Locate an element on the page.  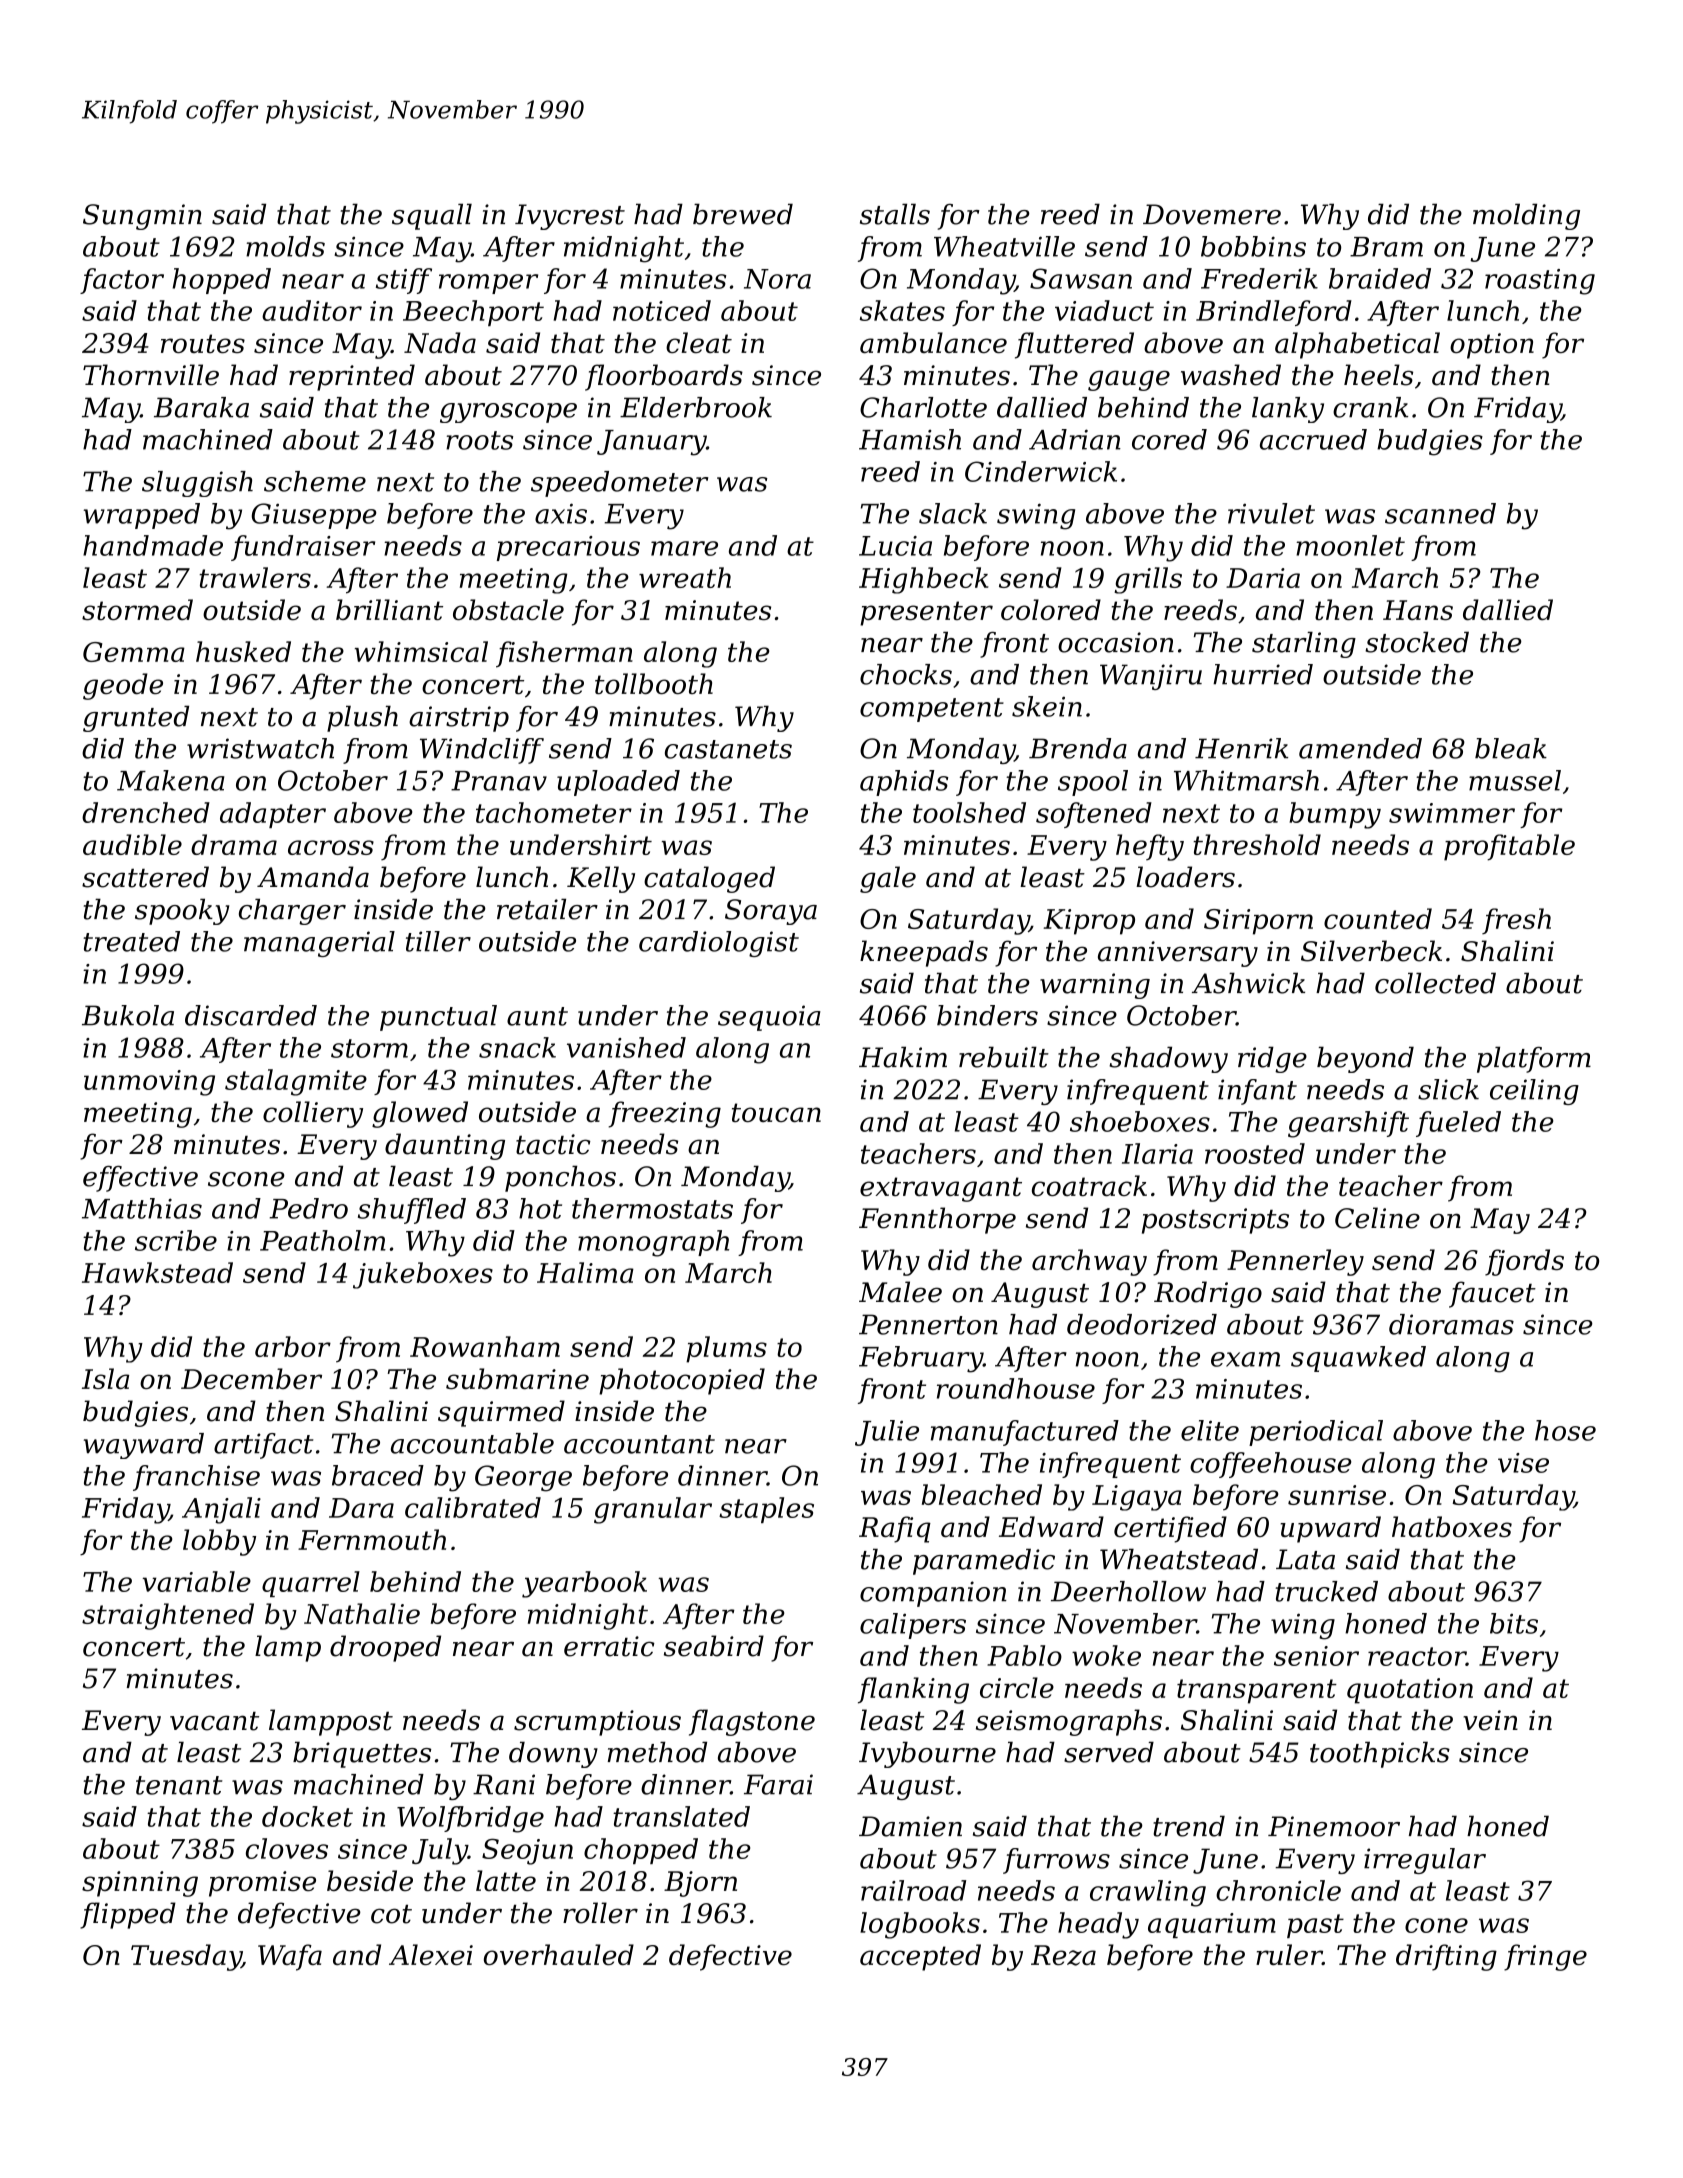
Thornville is located at coordinates (151, 375).
